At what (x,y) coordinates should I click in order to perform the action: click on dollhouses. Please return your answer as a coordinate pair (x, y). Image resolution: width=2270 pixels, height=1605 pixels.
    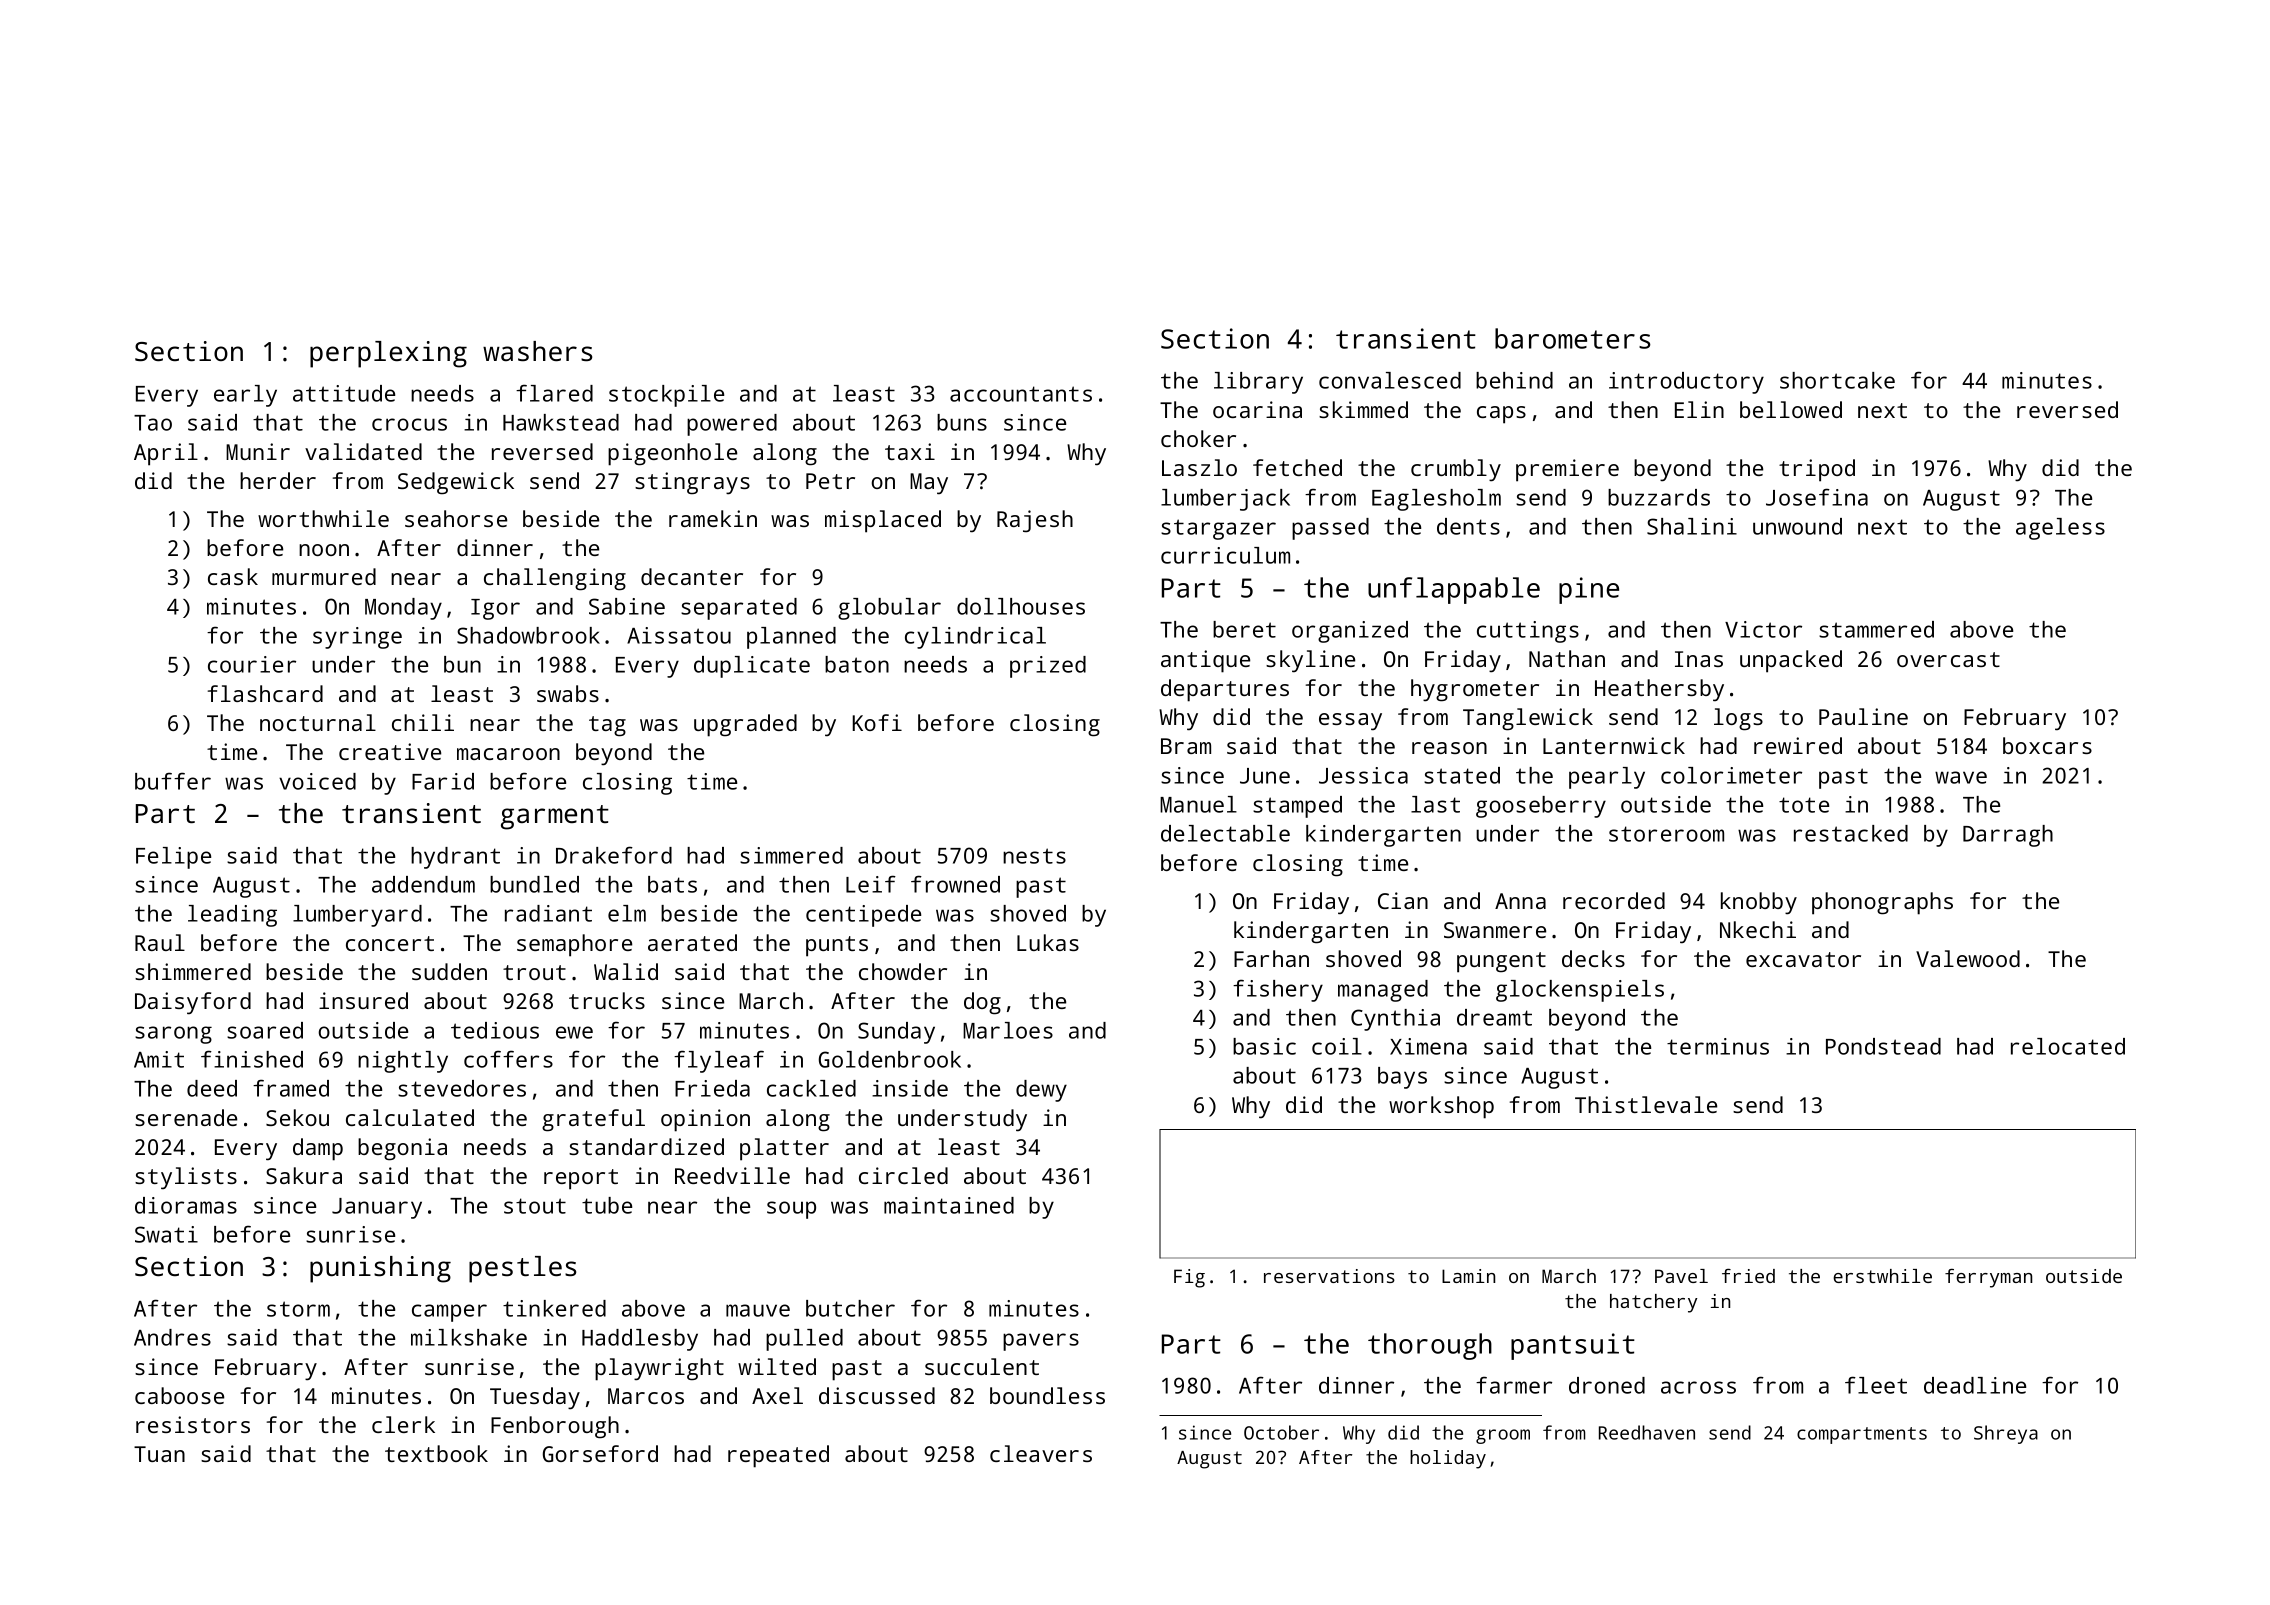
    Looking at the image, I should click on (1021, 606).
